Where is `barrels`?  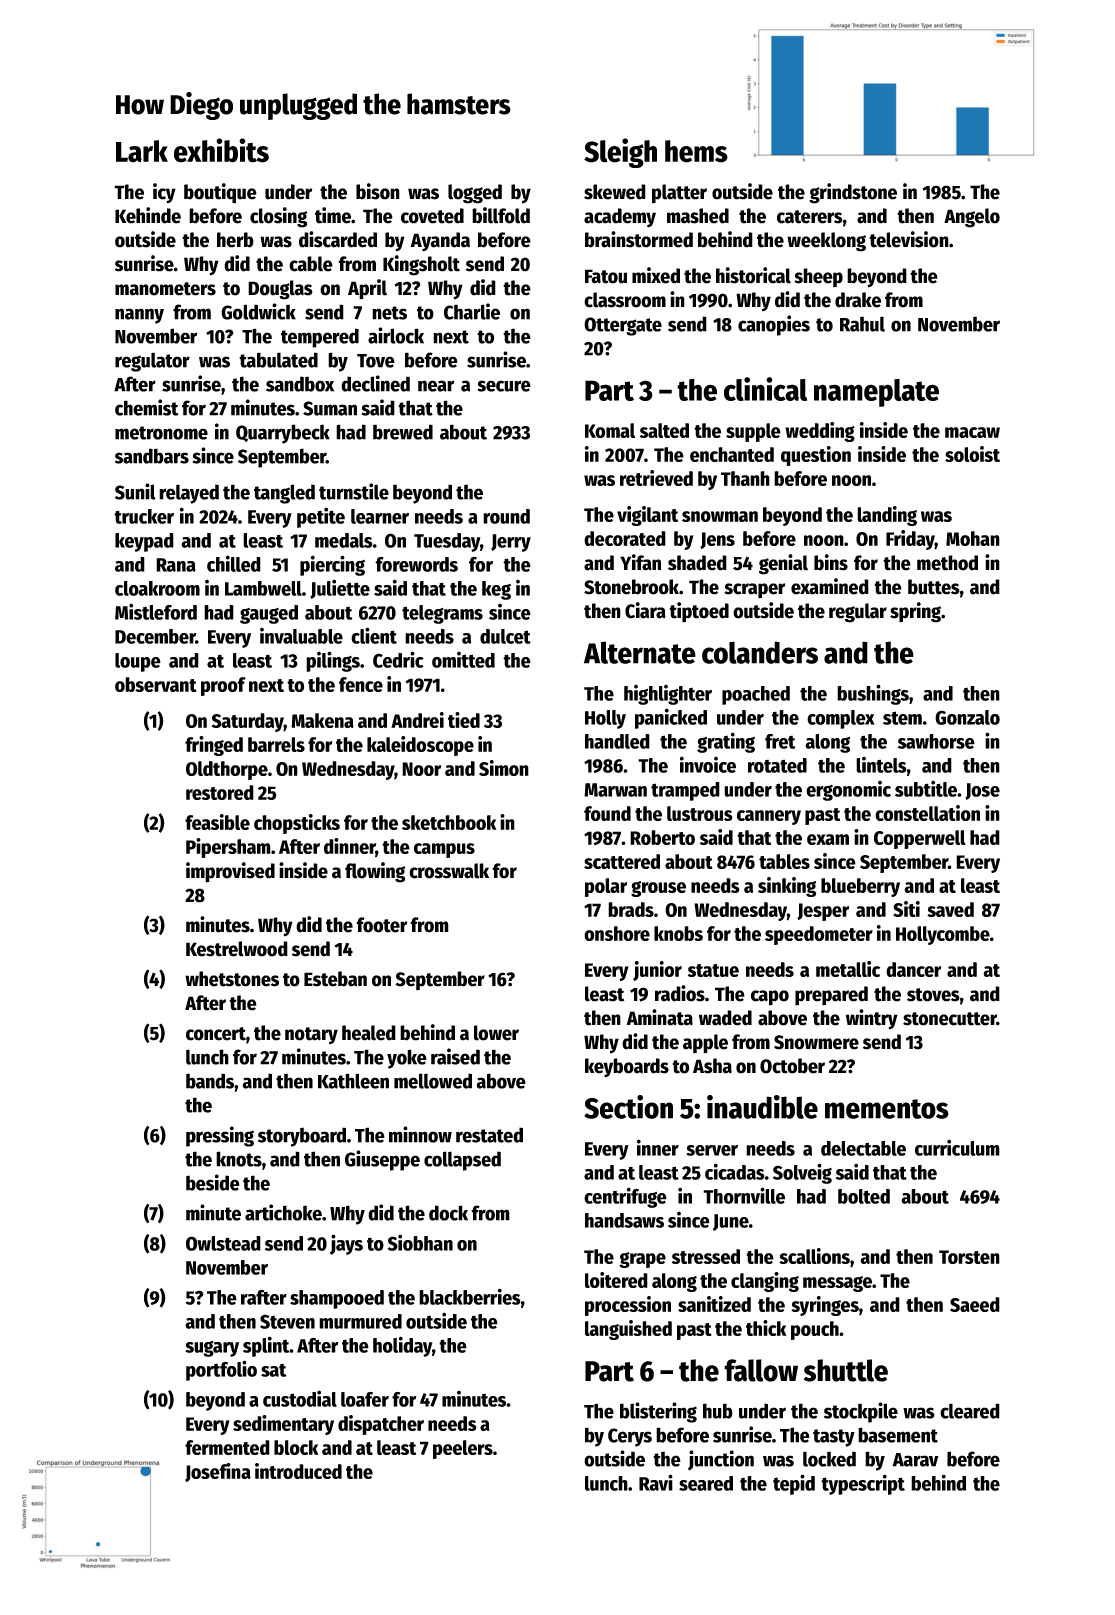 barrels is located at coordinates (276, 744).
